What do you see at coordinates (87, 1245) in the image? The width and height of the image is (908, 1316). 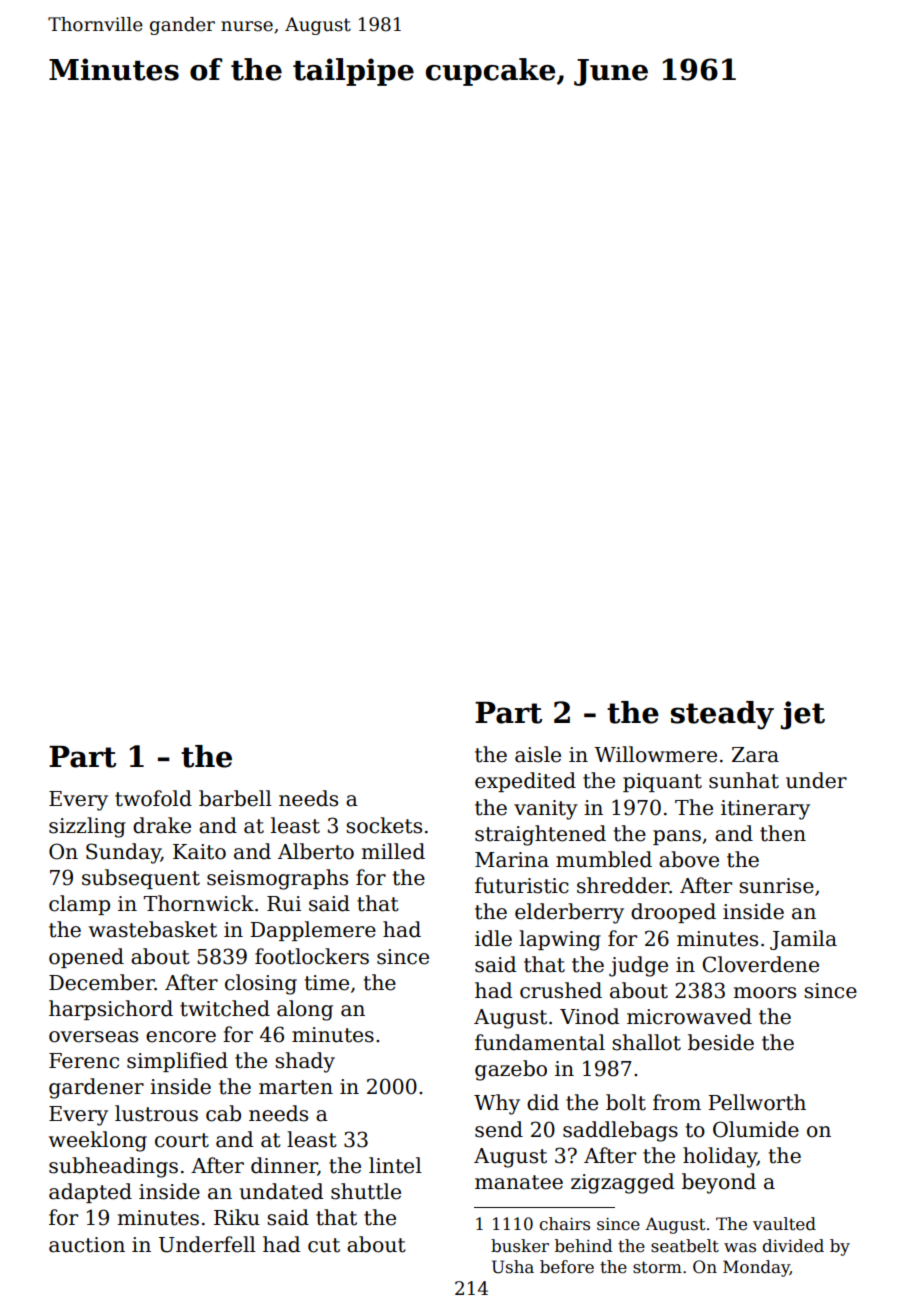 I see `auction` at bounding box center [87, 1245].
